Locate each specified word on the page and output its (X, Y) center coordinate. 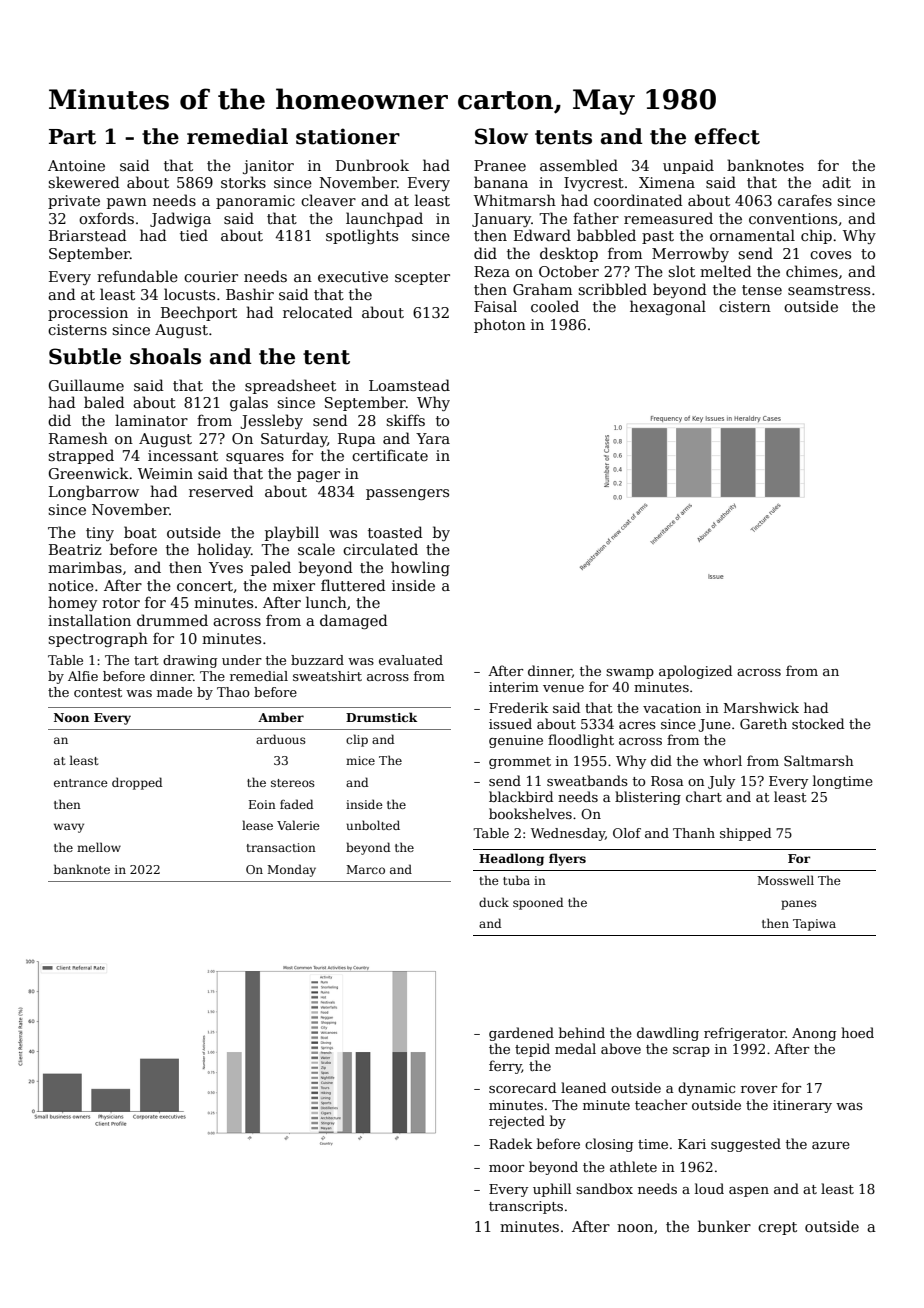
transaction (281, 847)
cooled (555, 306)
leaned (583, 1087)
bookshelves (530, 813)
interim (514, 687)
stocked (818, 723)
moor (506, 1168)
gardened (521, 1034)
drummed (172, 620)
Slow (501, 136)
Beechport (199, 313)
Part (72, 137)
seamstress (829, 290)
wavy (69, 828)
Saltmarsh (819, 760)
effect (727, 136)
